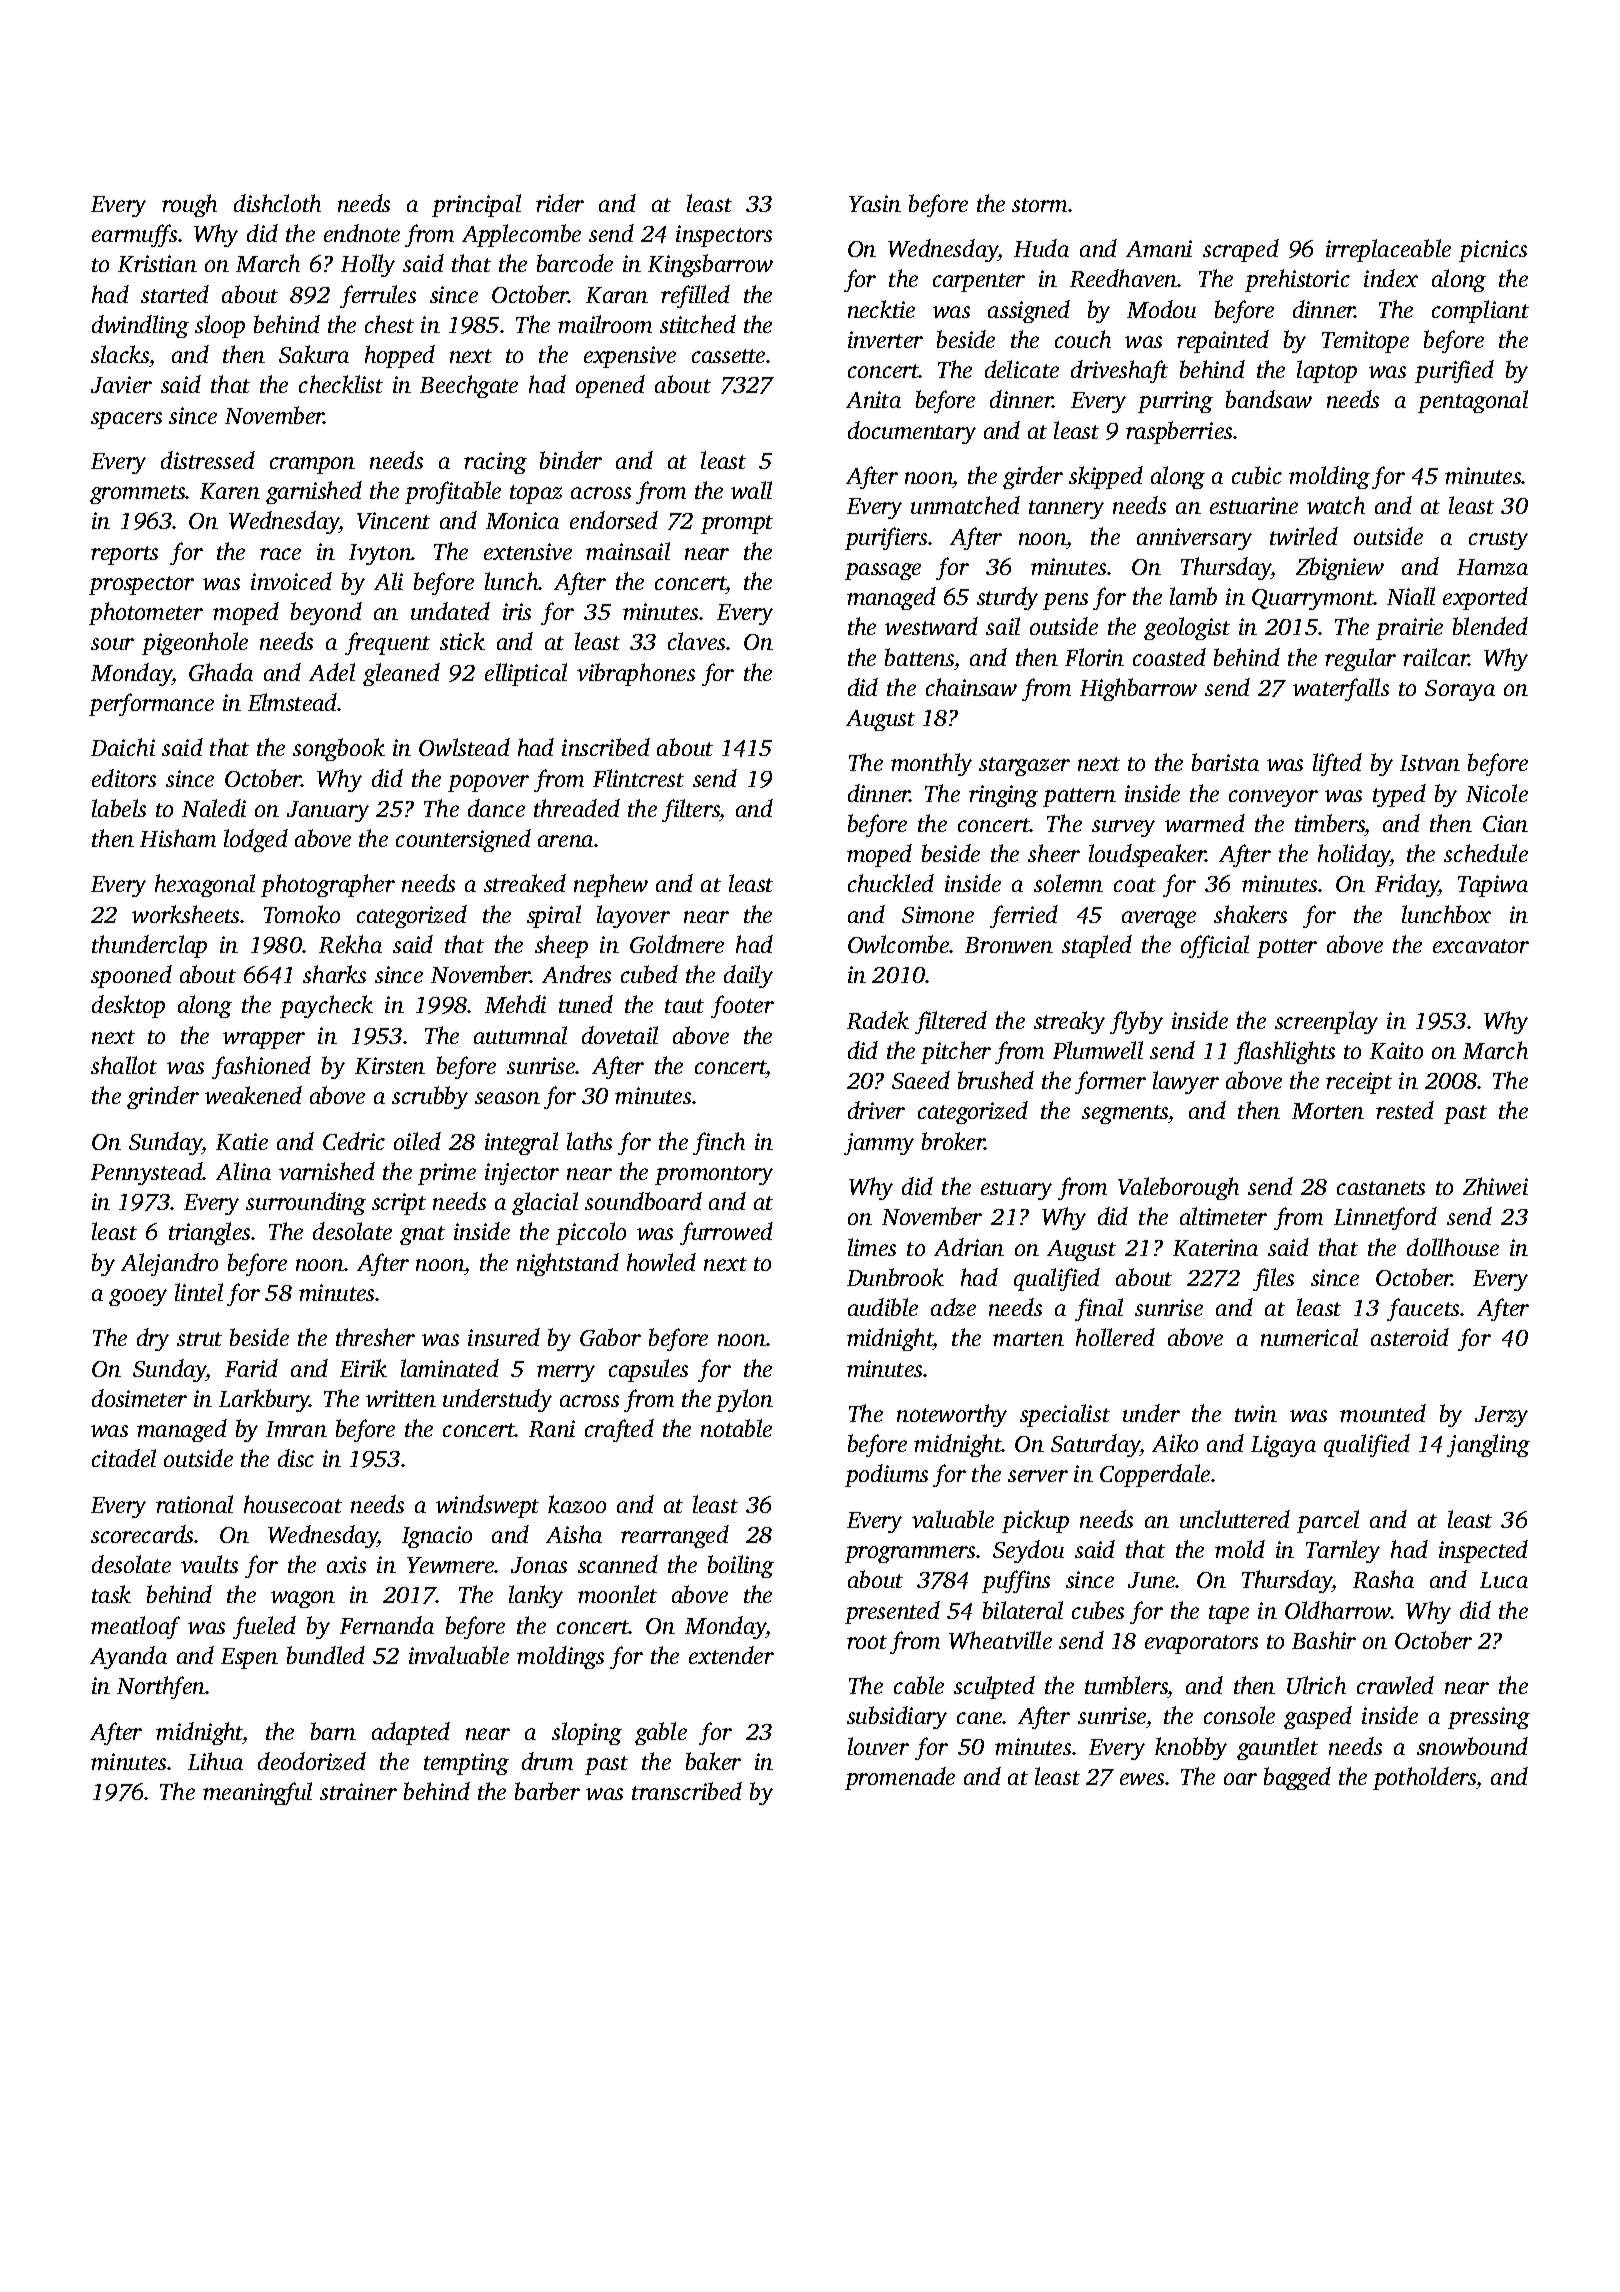 This screenshot has height=2292, width=1620. What do you see at coordinates (1273, 1279) in the screenshot?
I see `files` at bounding box center [1273, 1279].
